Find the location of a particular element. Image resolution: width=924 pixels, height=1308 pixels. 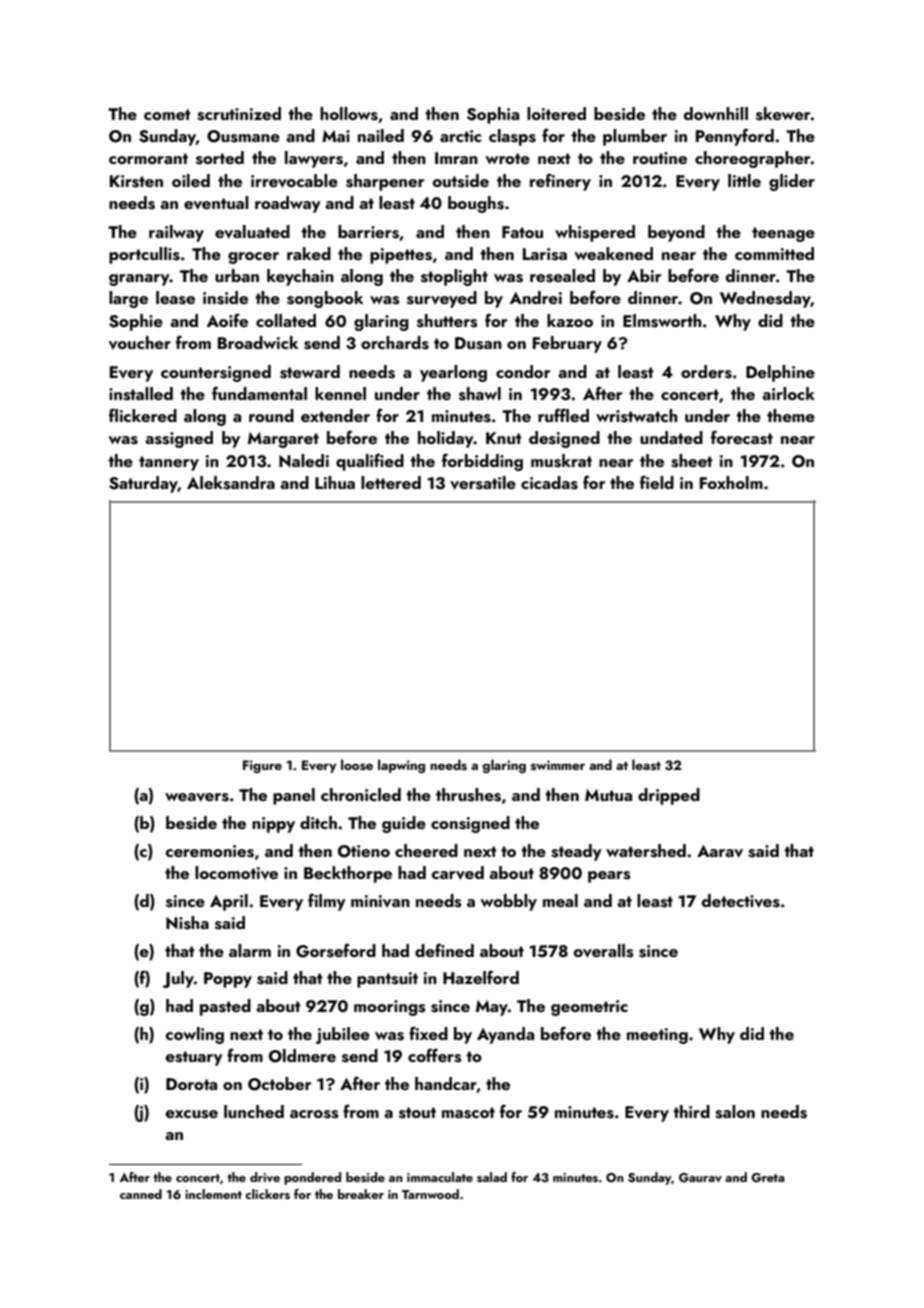

tannery is located at coordinates (169, 463).
